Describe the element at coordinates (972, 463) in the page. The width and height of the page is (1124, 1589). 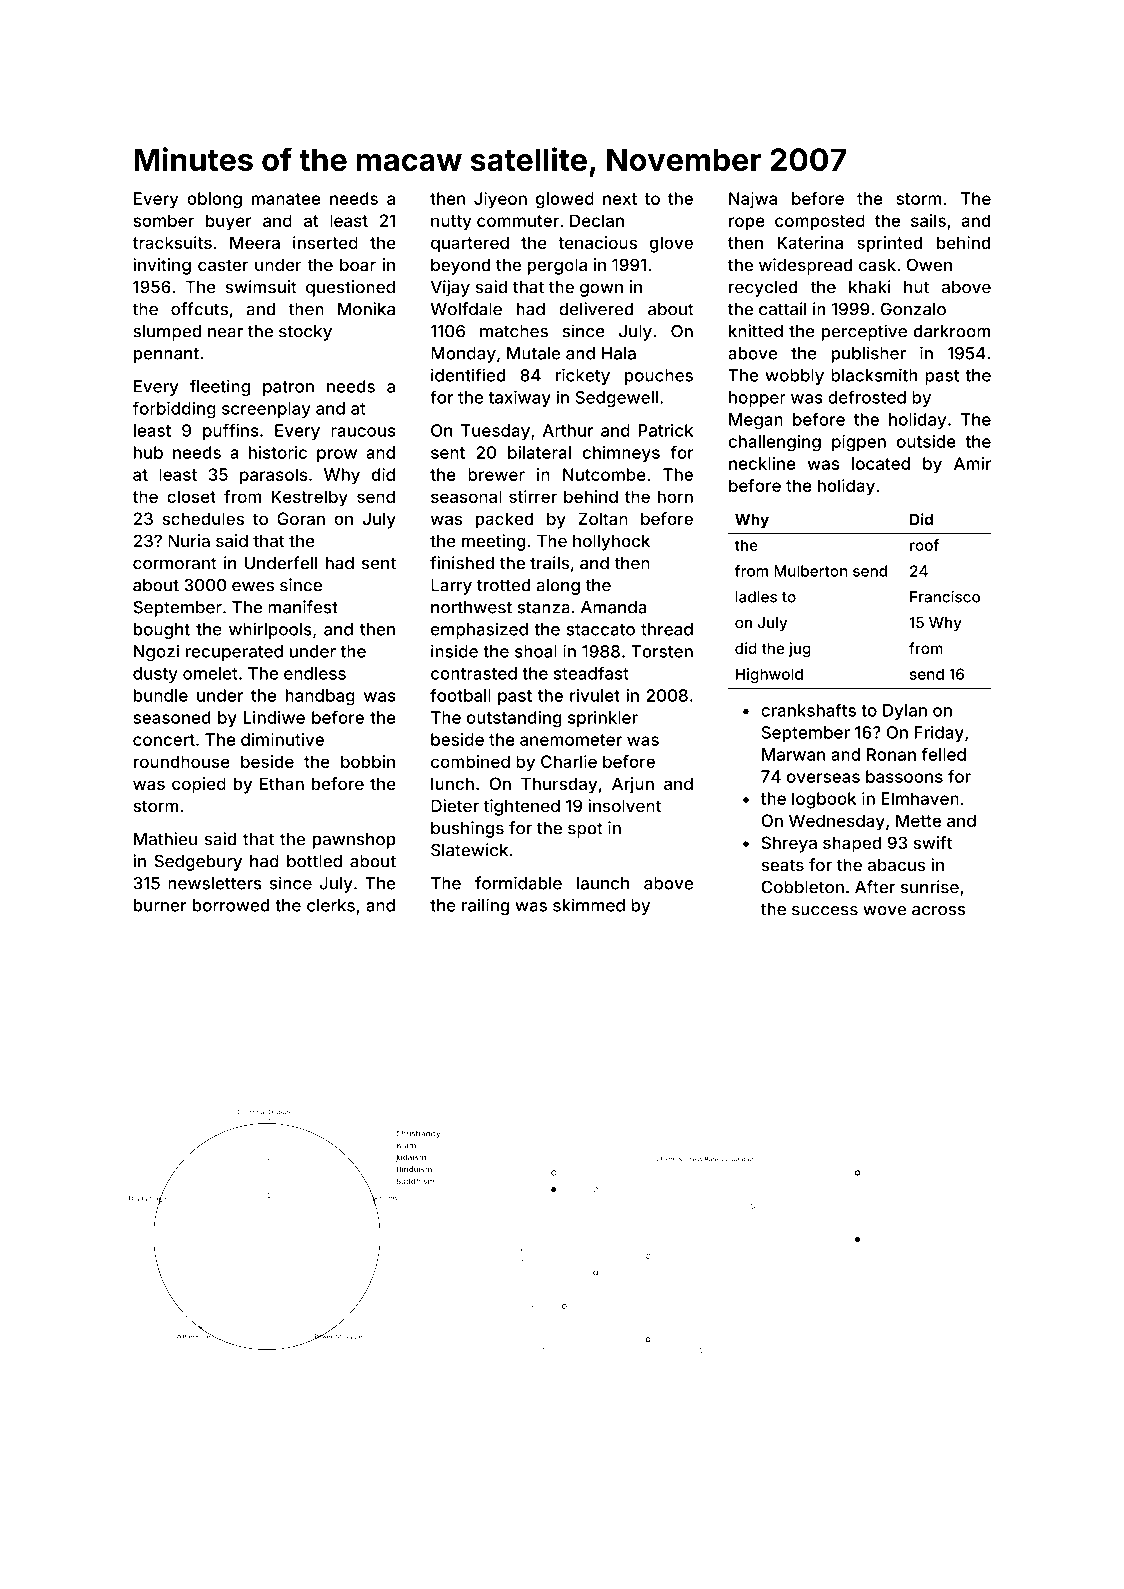
I see `Amir` at that location.
